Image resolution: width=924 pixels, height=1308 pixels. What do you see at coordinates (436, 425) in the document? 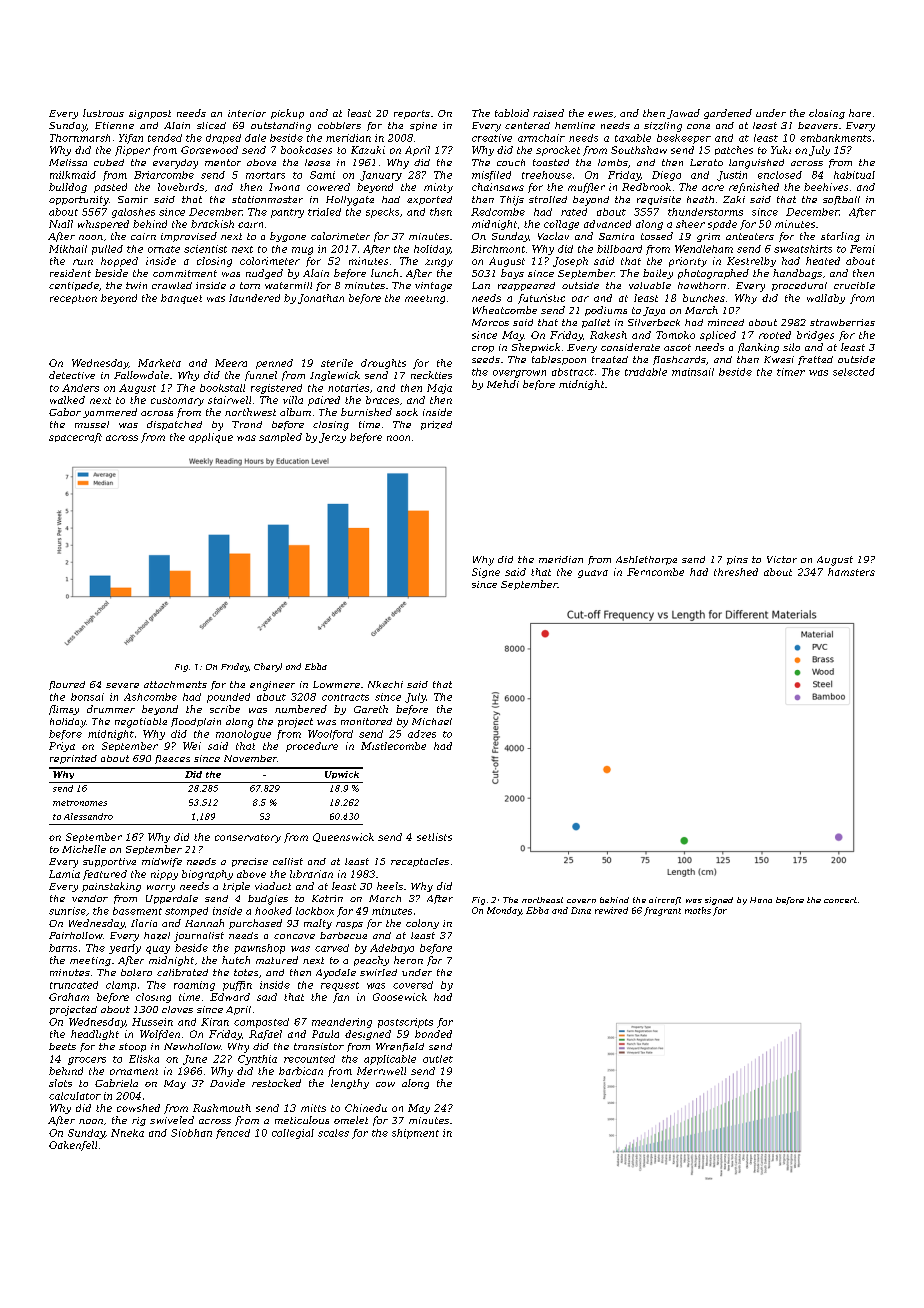
I see `prized` at bounding box center [436, 425].
